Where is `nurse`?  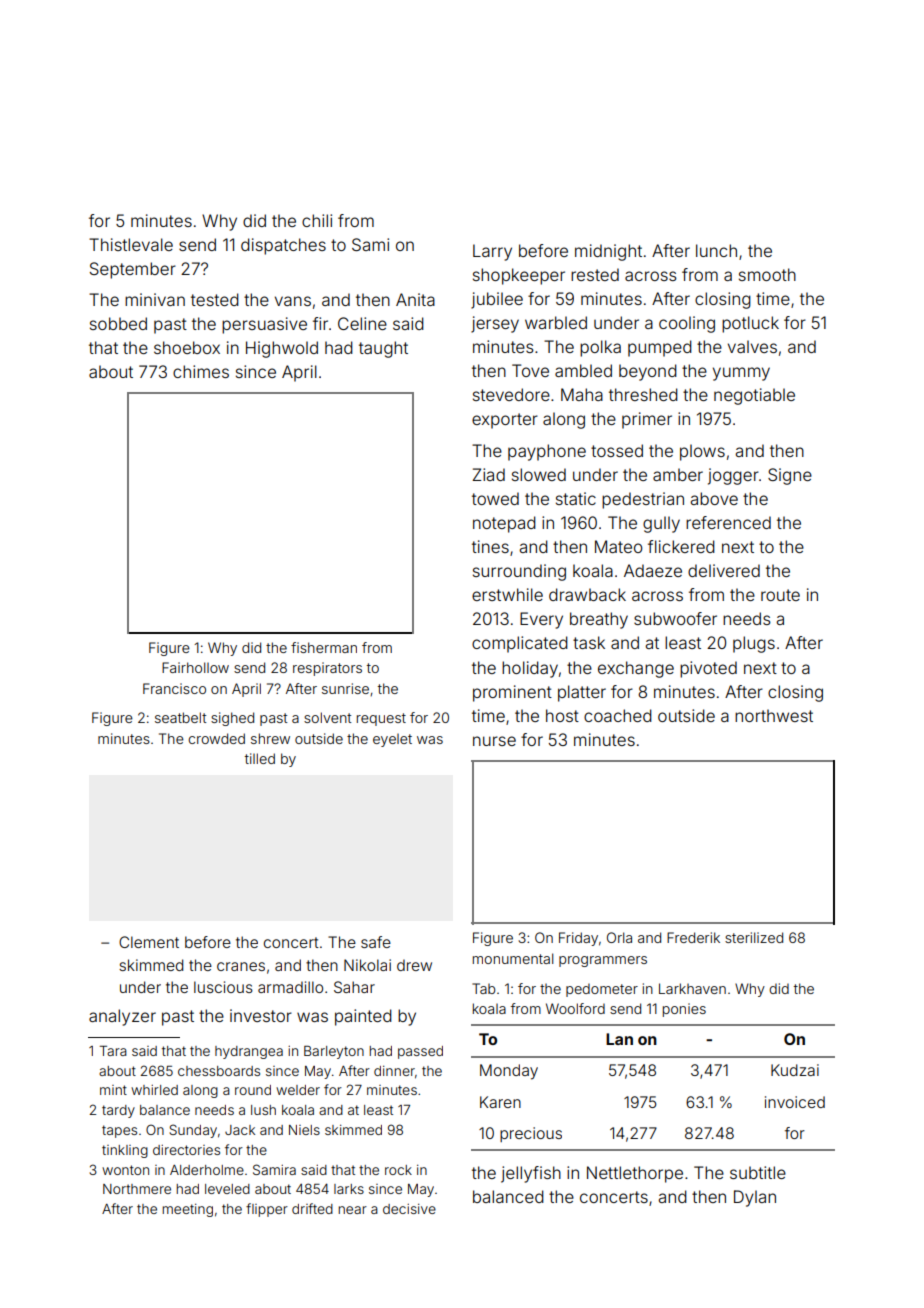 nurse is located at coordinates (494, 741).
